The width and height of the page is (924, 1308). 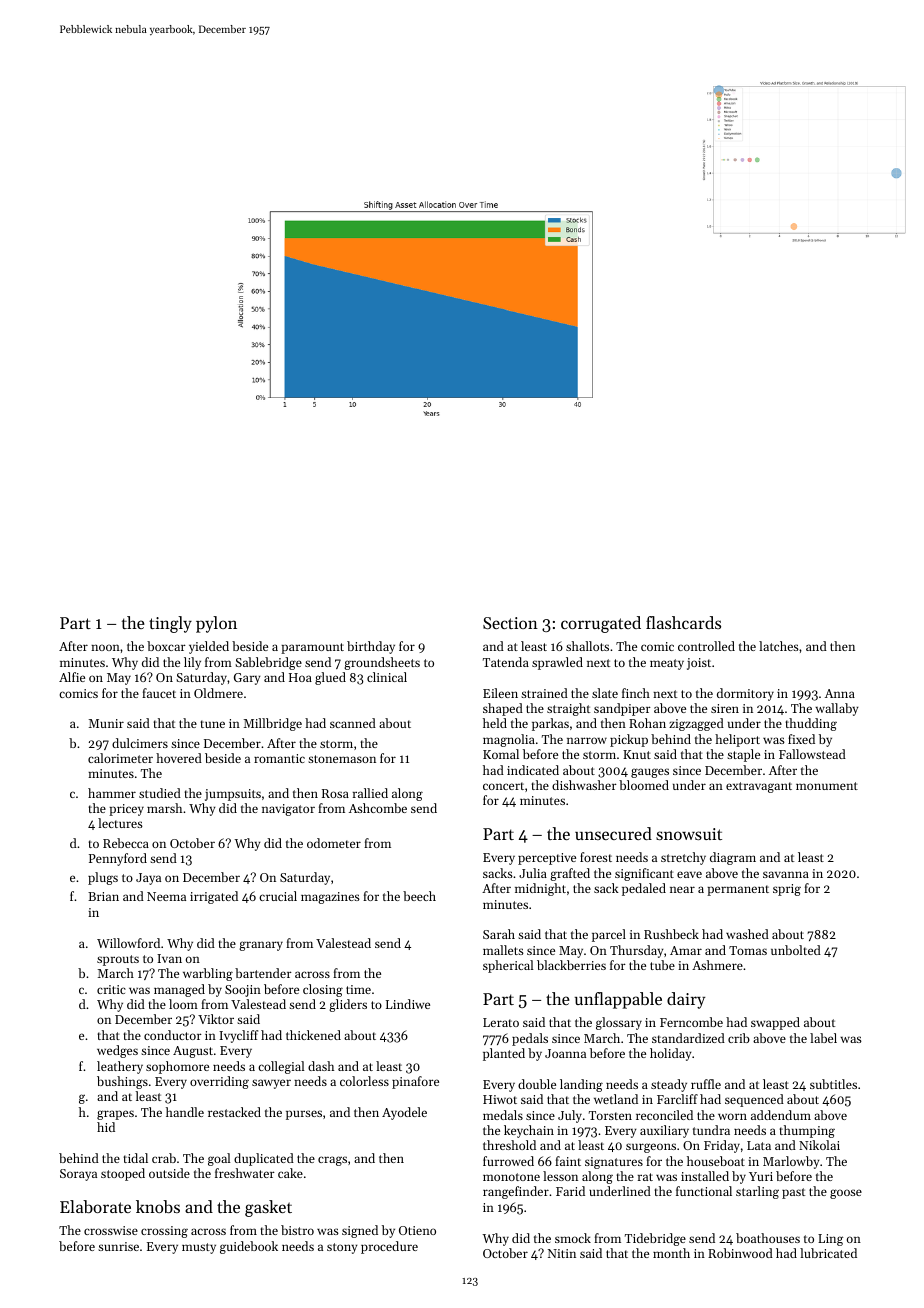 What do you see at coordinates (212, 724) in the page?
I see `tune` at bounding box center [212, 724].
